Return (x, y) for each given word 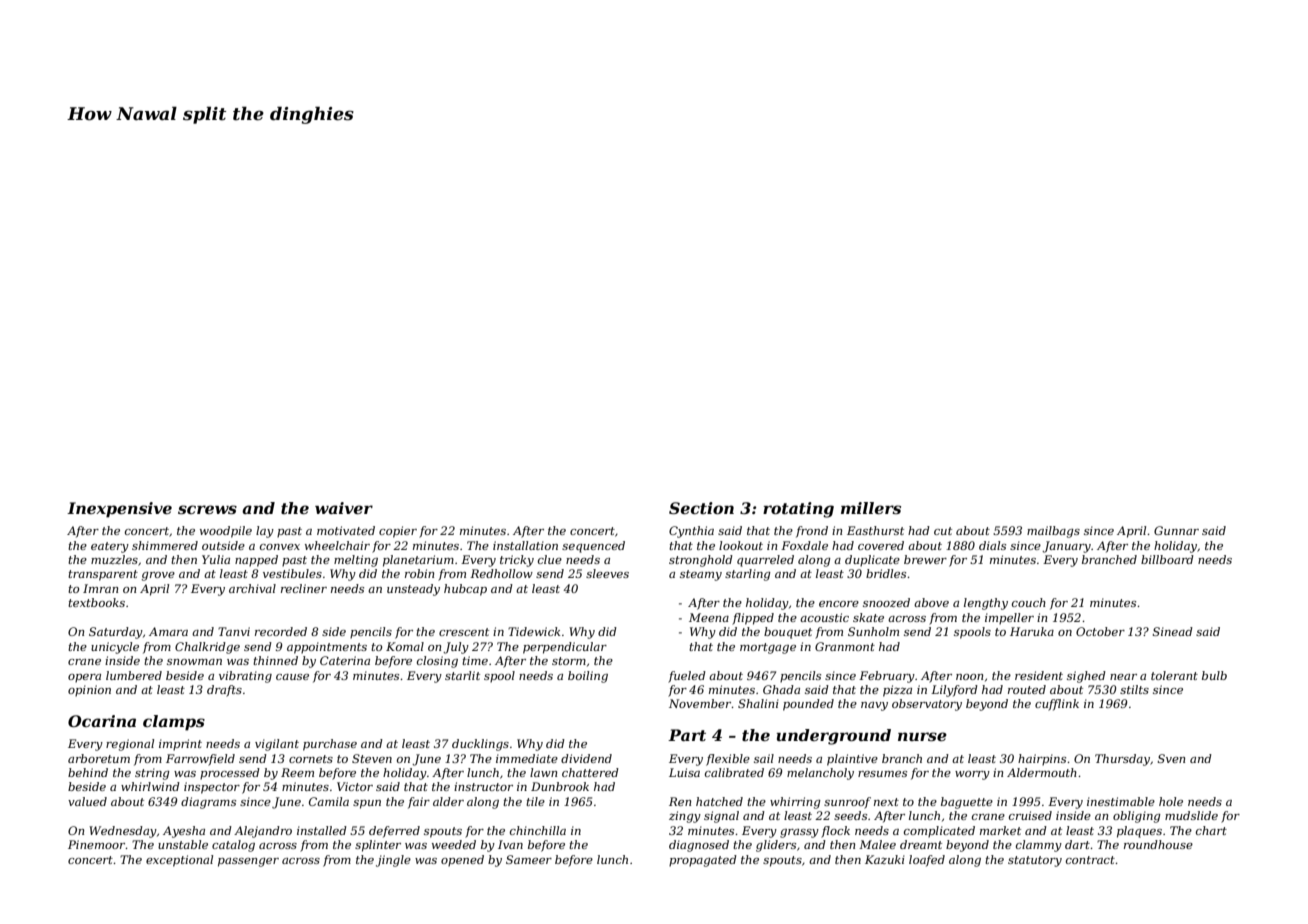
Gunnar (1176, 530)
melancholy (820, 774)
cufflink (1057, 705)
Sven (1171, 758)
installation (525, 545)
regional (130, 745)
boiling (588, 677)
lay (265, 532)
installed (322, 830)
